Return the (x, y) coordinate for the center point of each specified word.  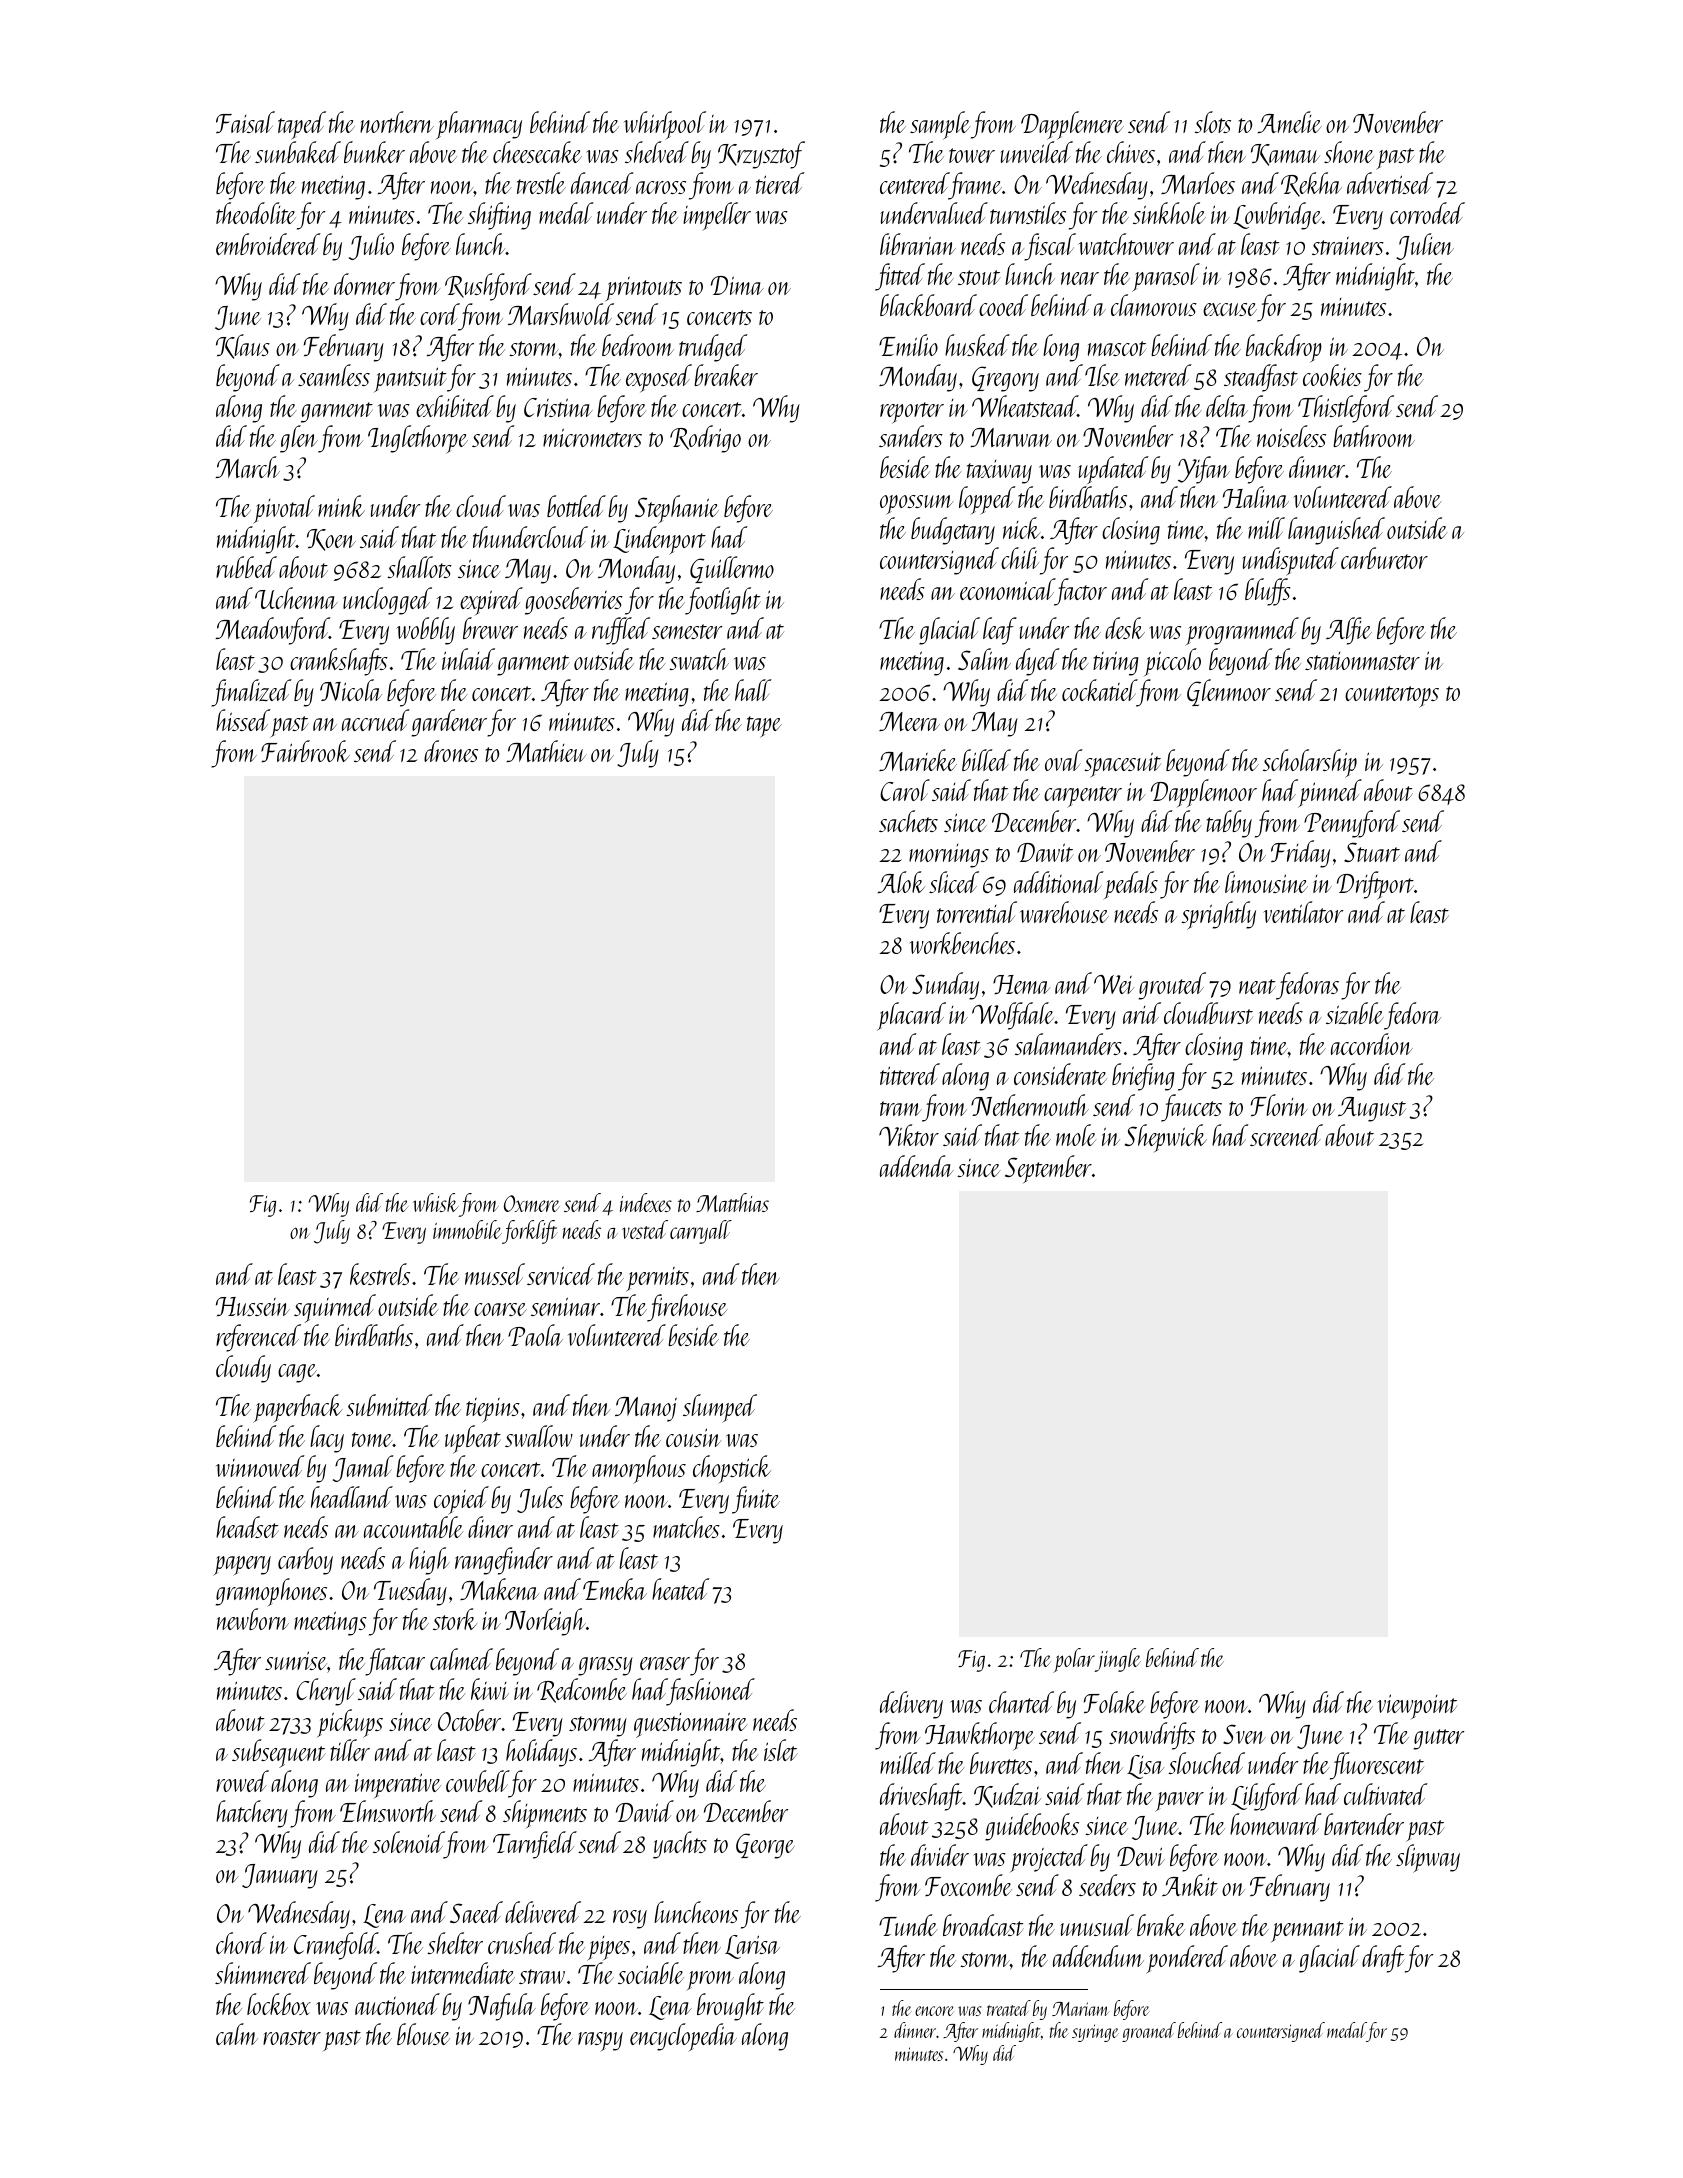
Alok (901, 882)
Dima (737, 285)
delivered (543, 1912)
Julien (1425, 246)
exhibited (455, 406)
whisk (436, 1202)
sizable (1355, 1013)
